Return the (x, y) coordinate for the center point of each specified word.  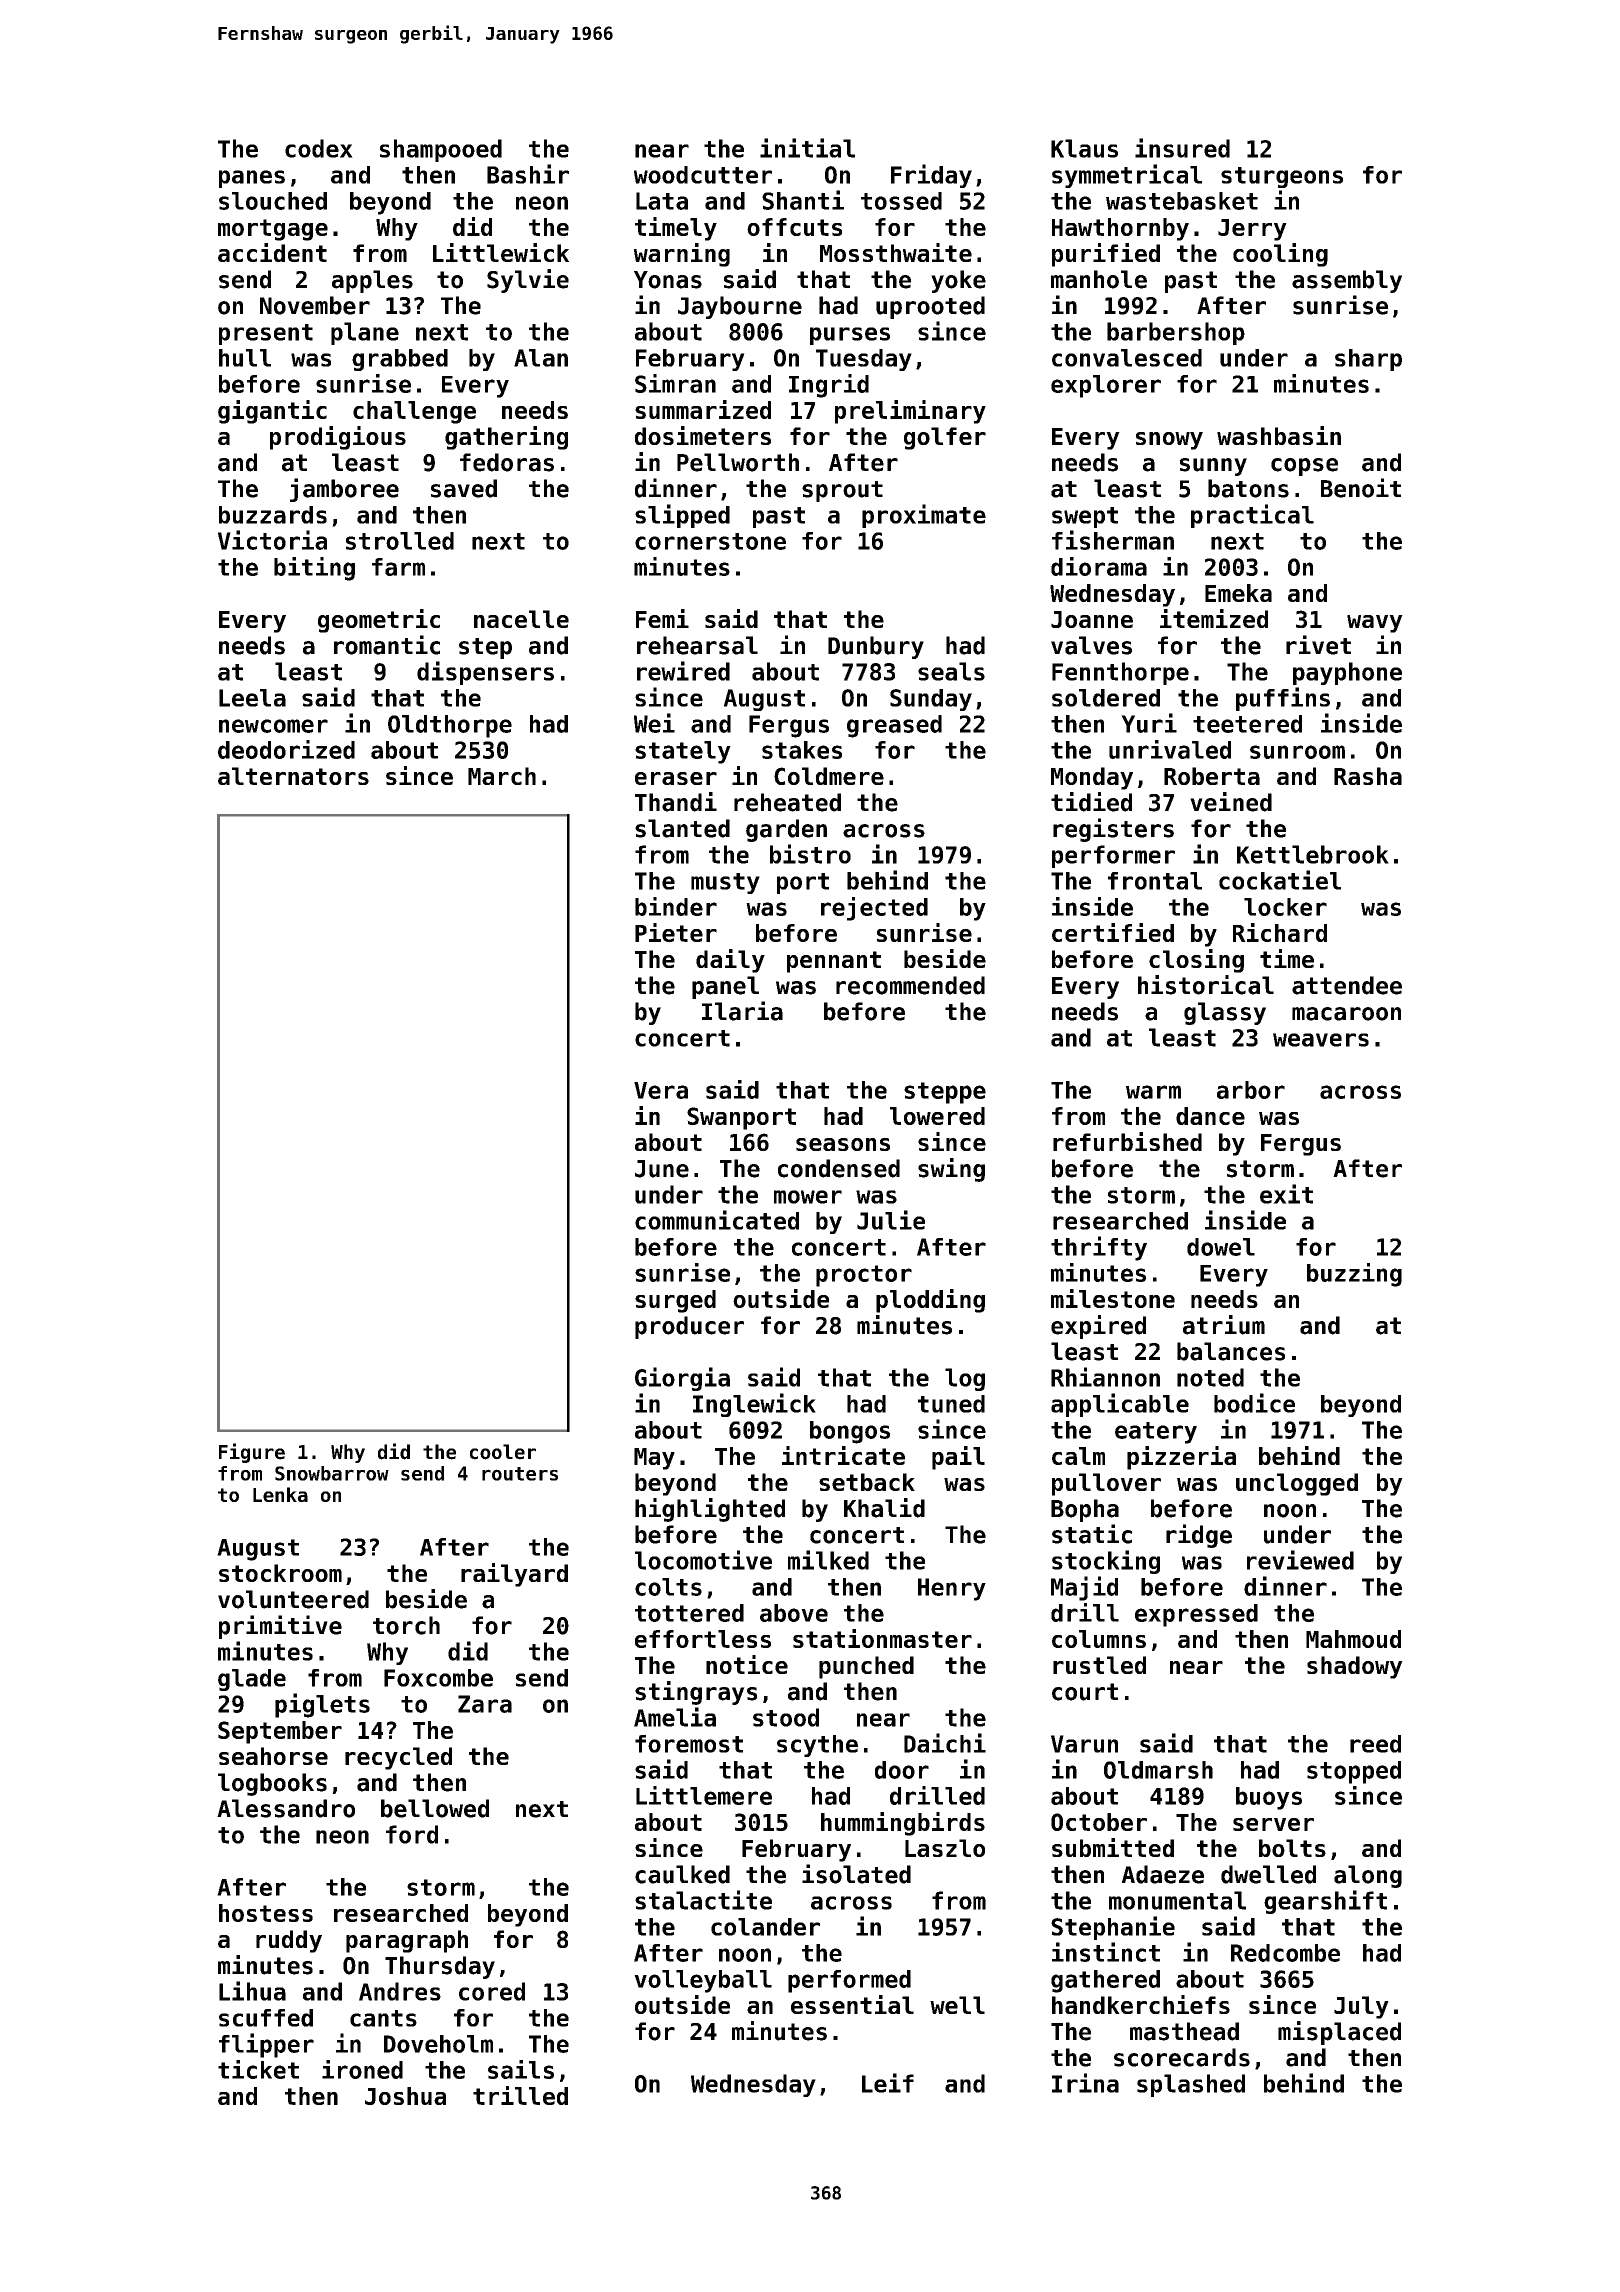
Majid (1084, 1588)
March (502, 776)
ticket (258, 2069)
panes (252, 179)
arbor (1251, 1090)
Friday (931, 176)
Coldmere (829, 776)
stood (786, 1717)
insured (1182, 148)
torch (406, 1625)
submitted (1113, 1847)
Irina (1085, 2083)
